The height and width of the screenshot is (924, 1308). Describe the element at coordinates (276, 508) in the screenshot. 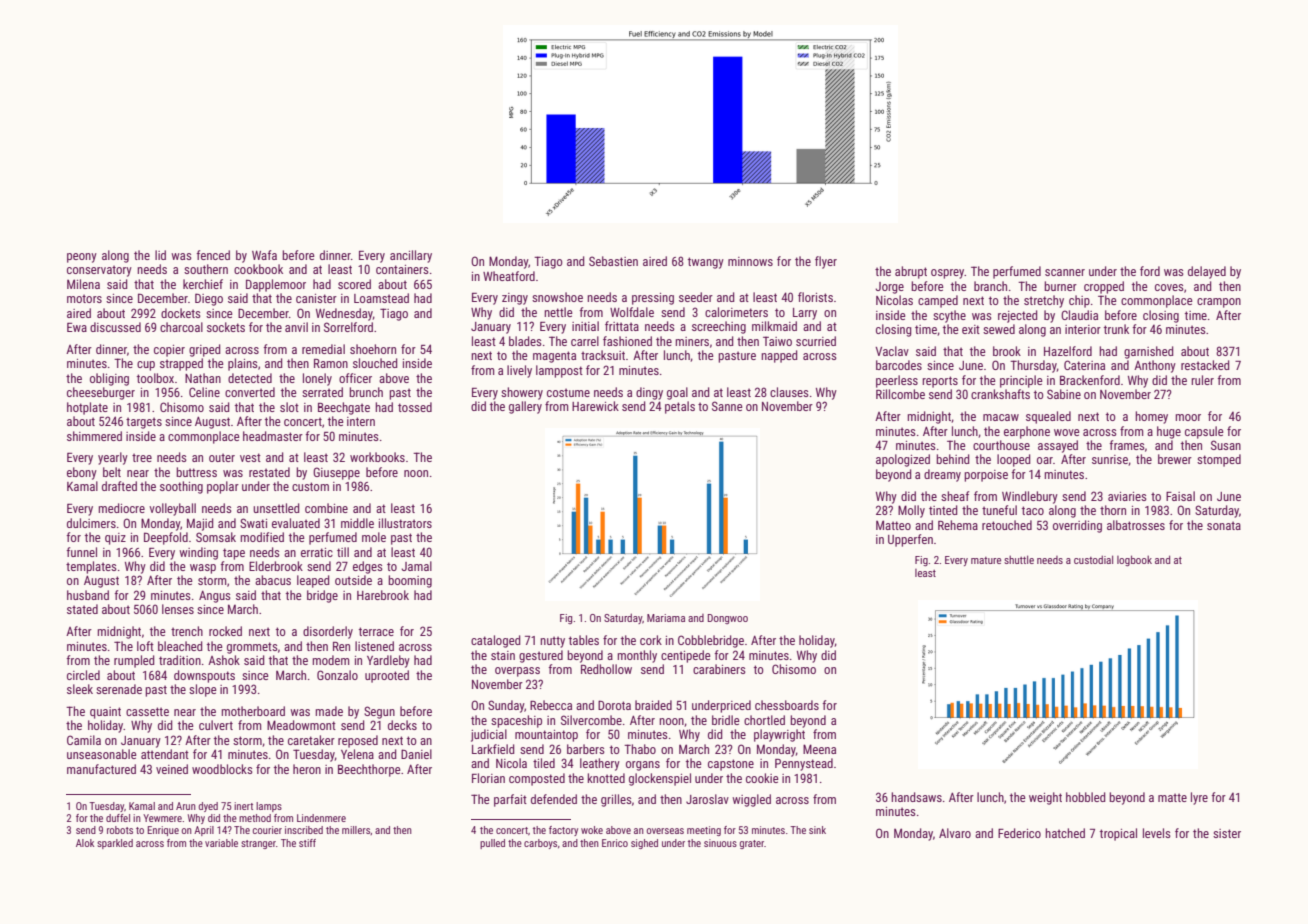

I see `unsettled` at that location.
